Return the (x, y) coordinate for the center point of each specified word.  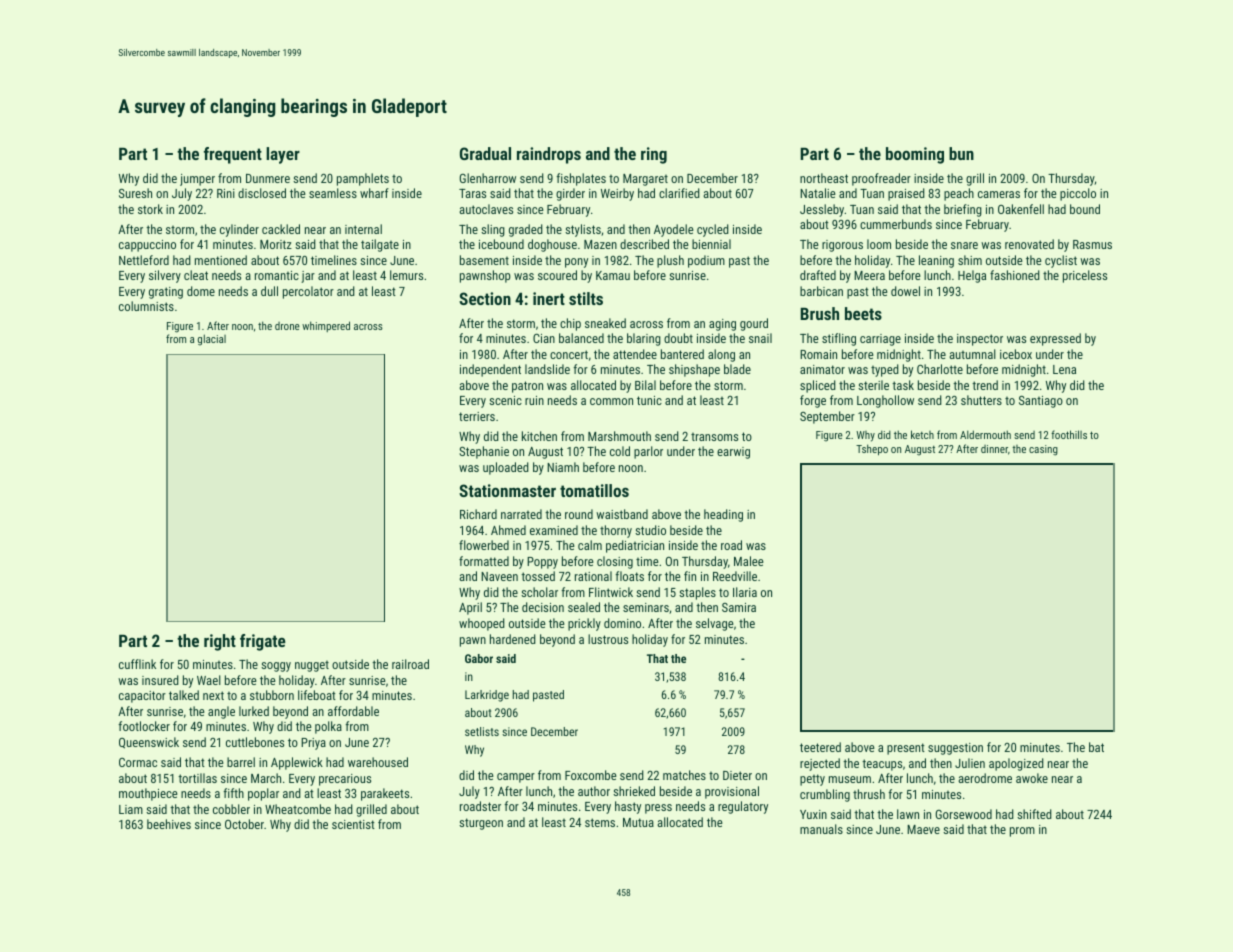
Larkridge (487, 696)
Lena (1064, 369)
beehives (169, 824)
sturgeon (481, 824)
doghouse (552, 245)
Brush (819, 313)
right (220, 642)
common (611, 401)
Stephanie (484, 452)
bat (1096, 747)
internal (363, 229)
